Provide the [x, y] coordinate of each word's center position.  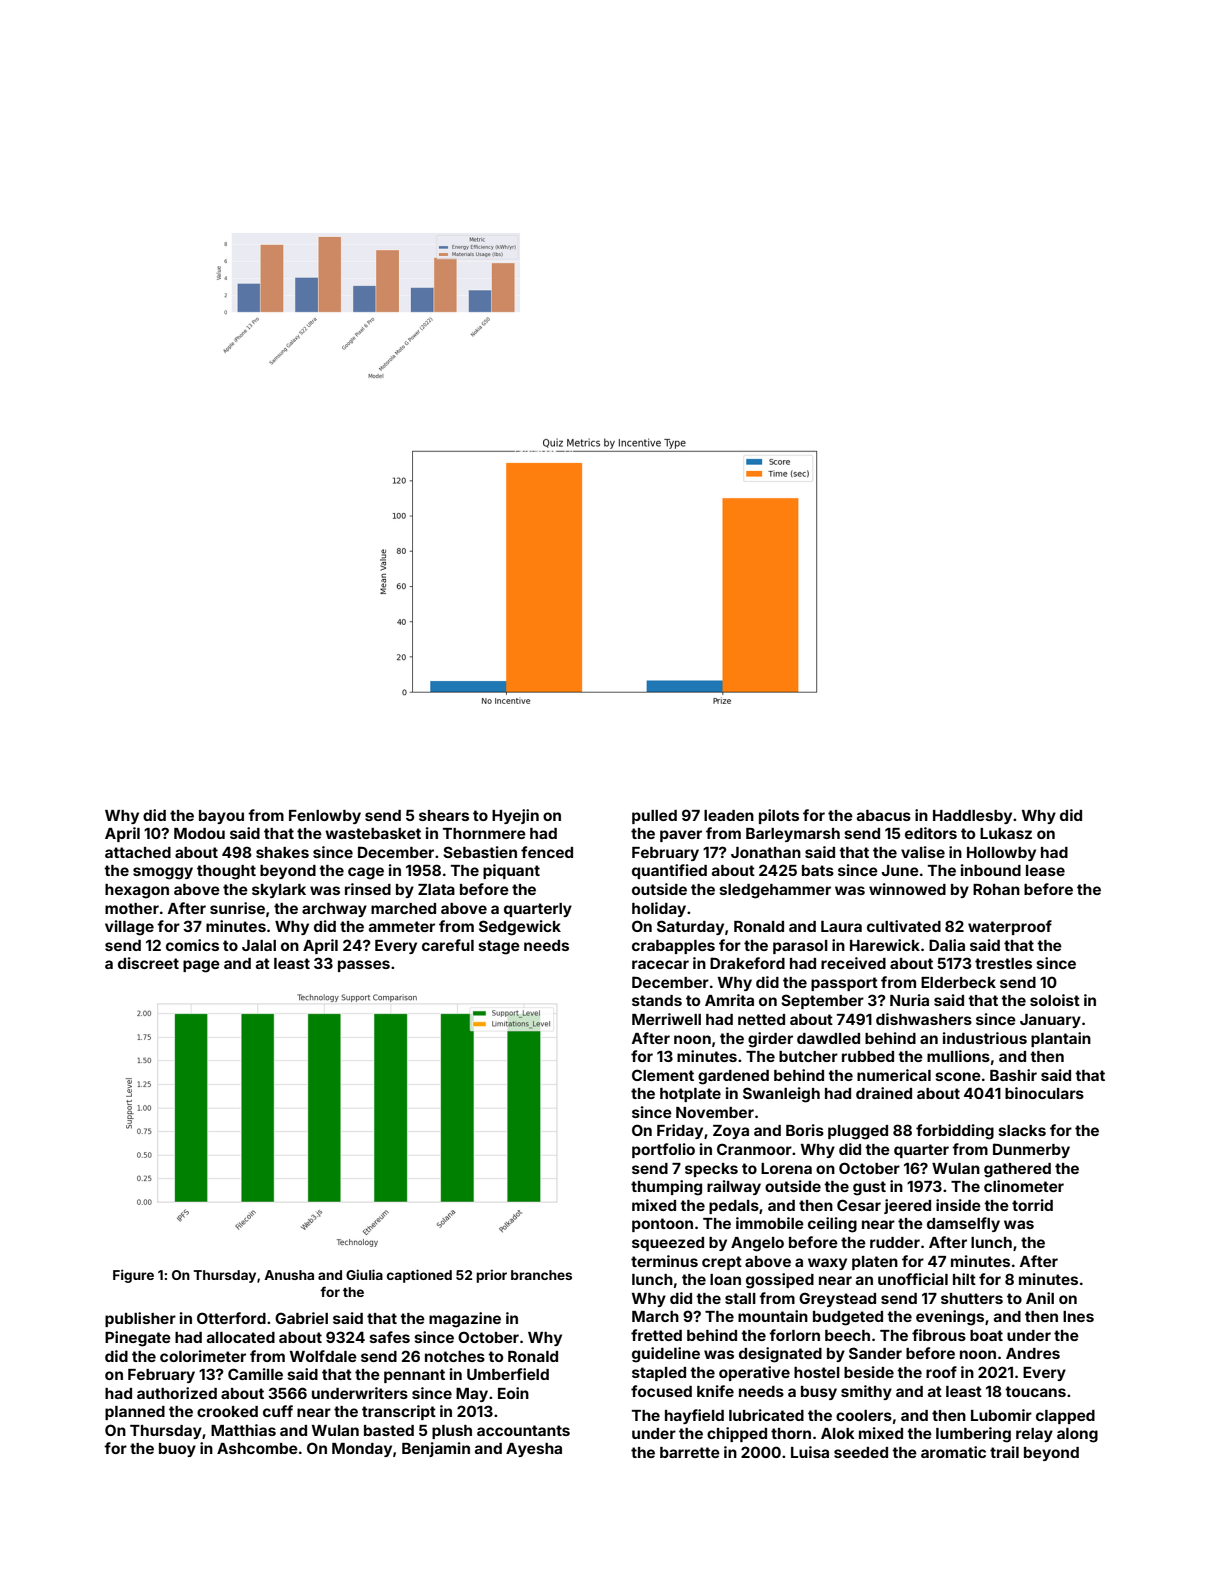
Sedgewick [520, 928]
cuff [278, 1411]
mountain [773, 1316]
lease [1045, 870]
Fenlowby [325, 817]
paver [681, 836]
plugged [858, 1132]
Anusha [289, 1275]
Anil [1040, 1298]
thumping [666, 1188]
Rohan [996, 889]
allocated [241, 1337]
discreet [148, 963]
